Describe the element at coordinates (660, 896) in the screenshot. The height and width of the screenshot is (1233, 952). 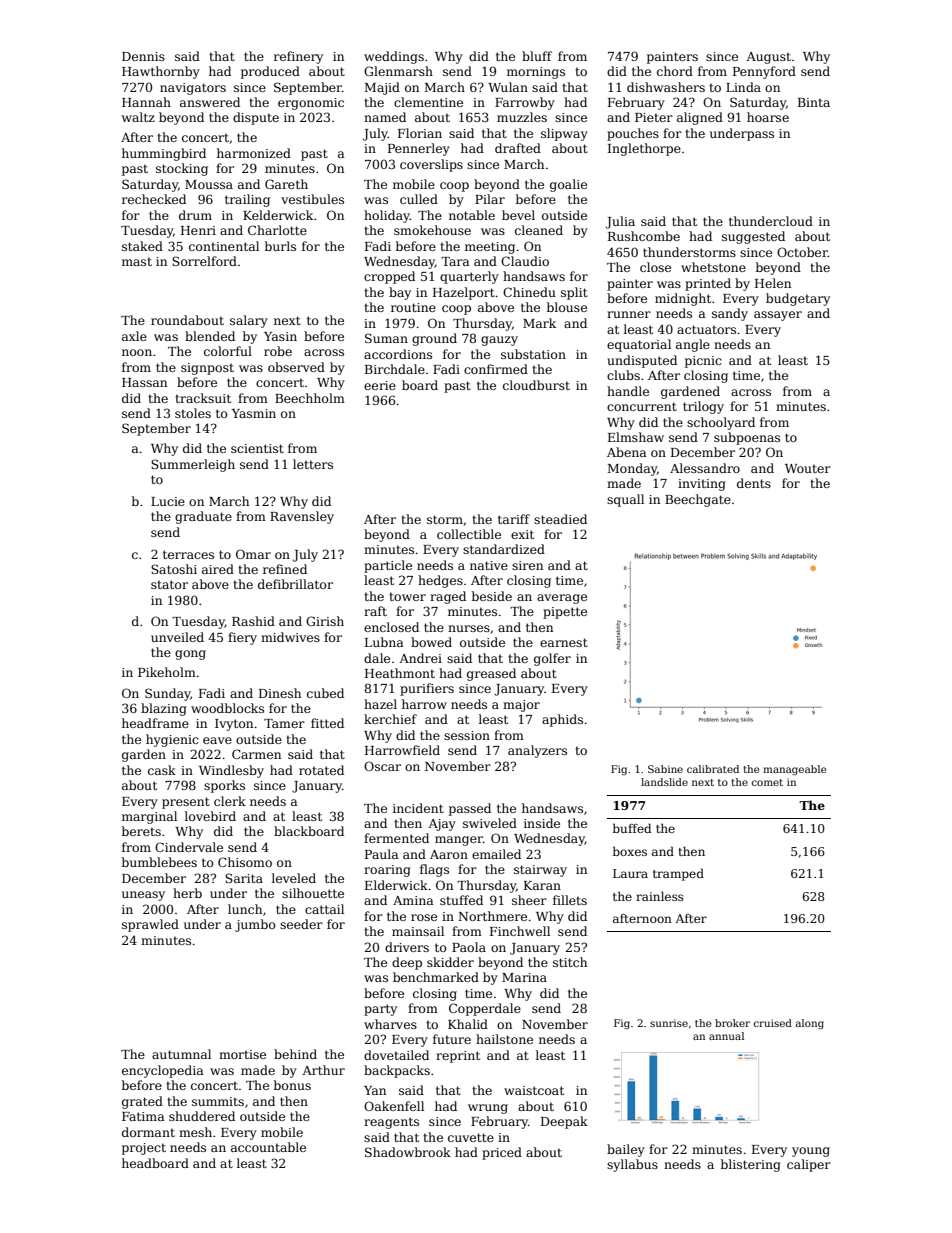
I see `rainless` at that location.
